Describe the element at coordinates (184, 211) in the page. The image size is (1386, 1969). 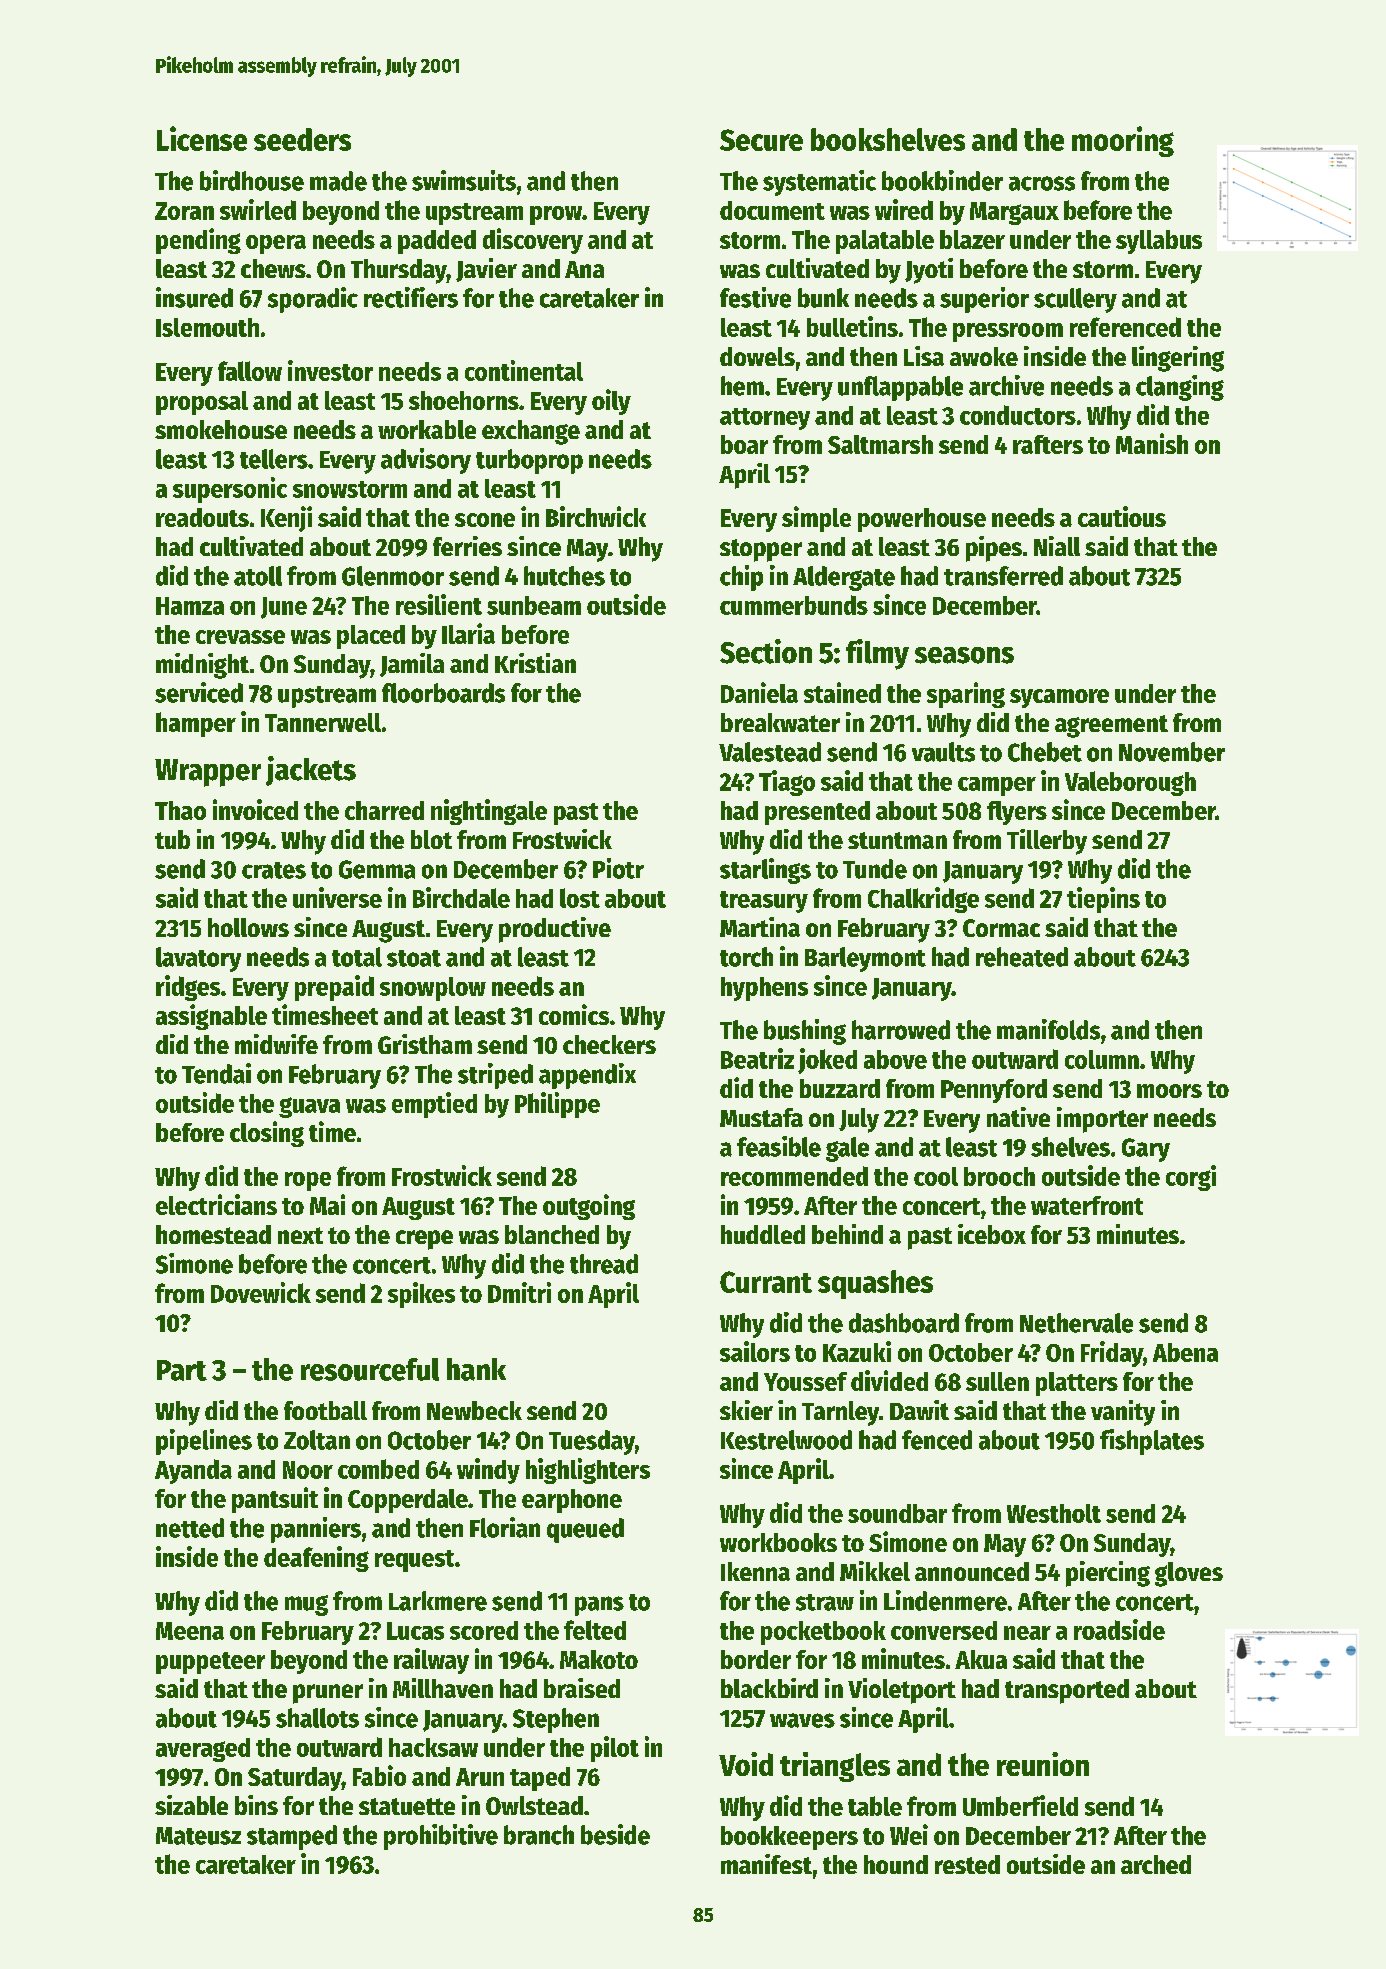
I see `Zoran` at that location.
